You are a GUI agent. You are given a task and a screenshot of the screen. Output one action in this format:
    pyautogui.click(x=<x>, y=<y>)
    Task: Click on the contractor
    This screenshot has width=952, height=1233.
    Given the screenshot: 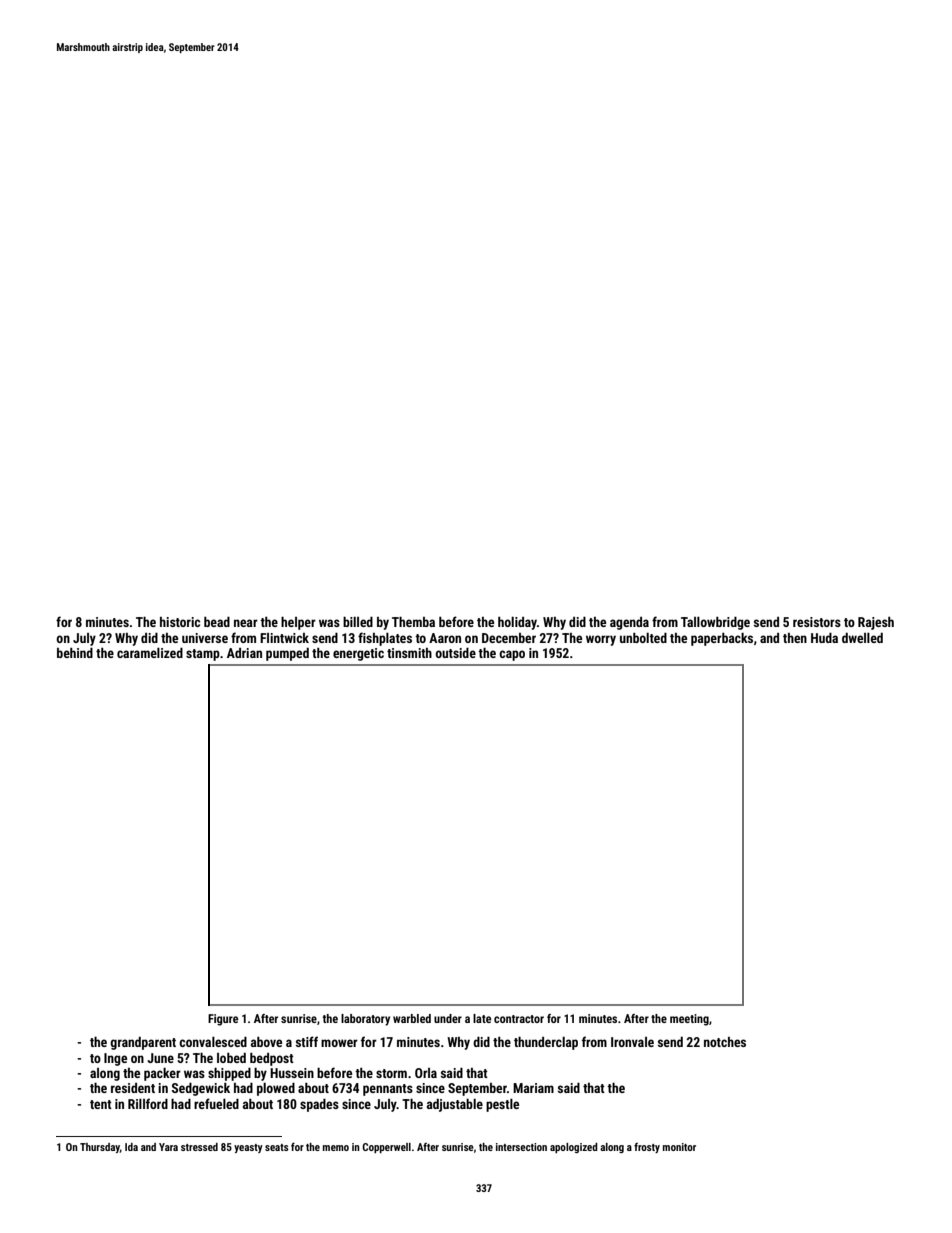 What is the action you would take?
    pyautogui.click(x=519, y=1019)
